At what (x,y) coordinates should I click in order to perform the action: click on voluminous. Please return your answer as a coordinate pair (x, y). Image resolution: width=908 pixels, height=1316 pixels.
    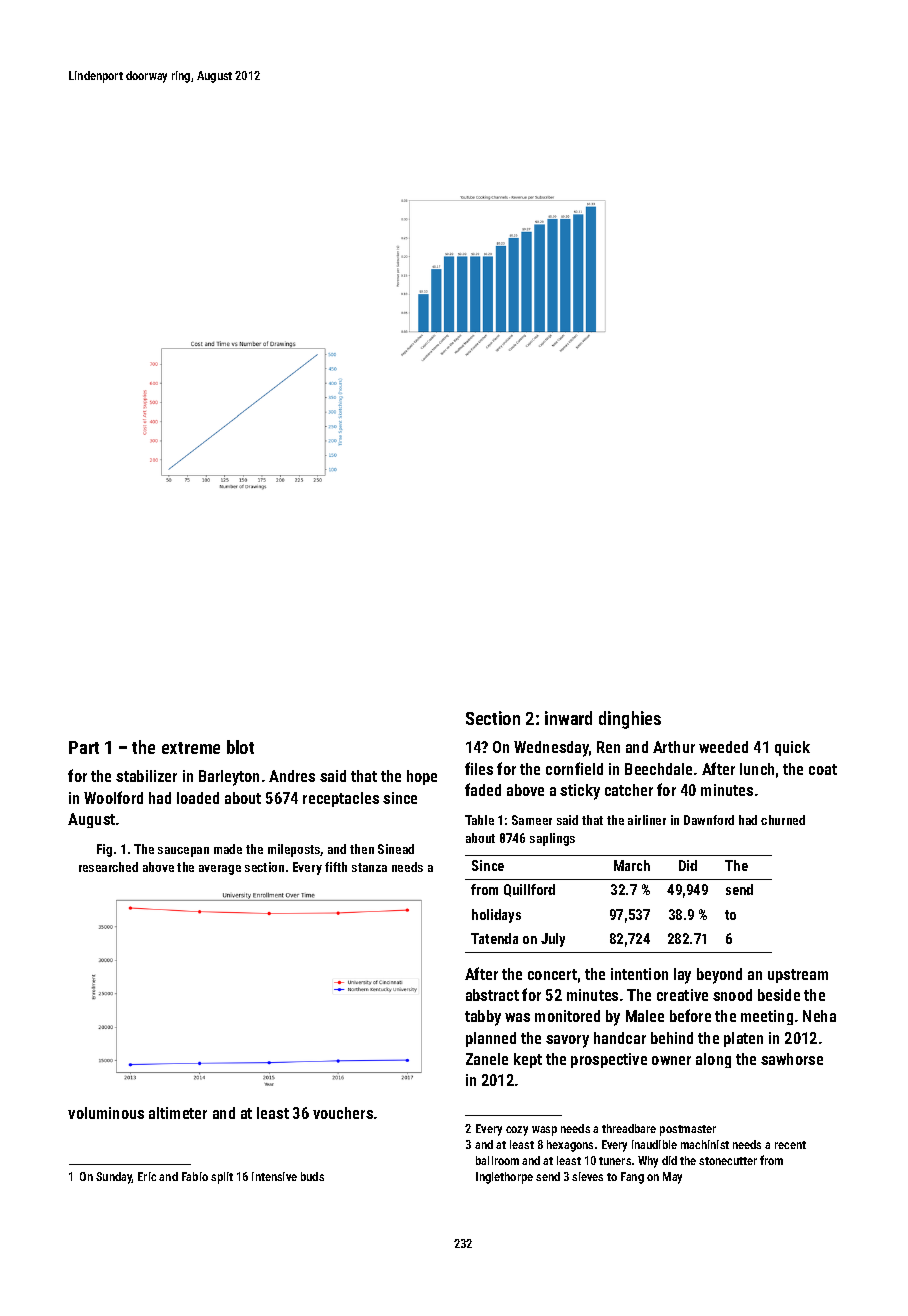
    Looking at the image, I should click on (106, 1113).
